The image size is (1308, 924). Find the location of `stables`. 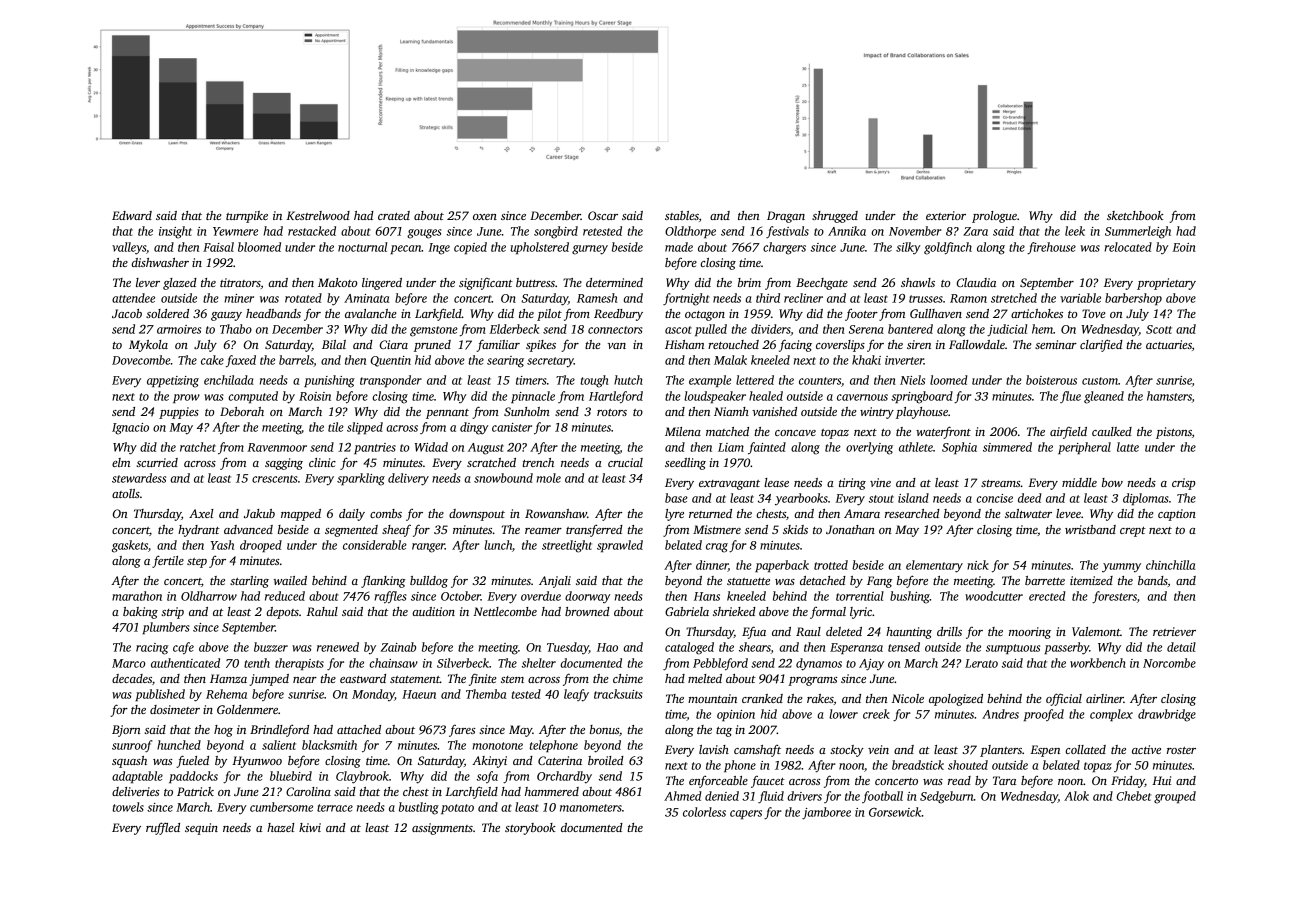

stables is located at coordinates (682, 215).
